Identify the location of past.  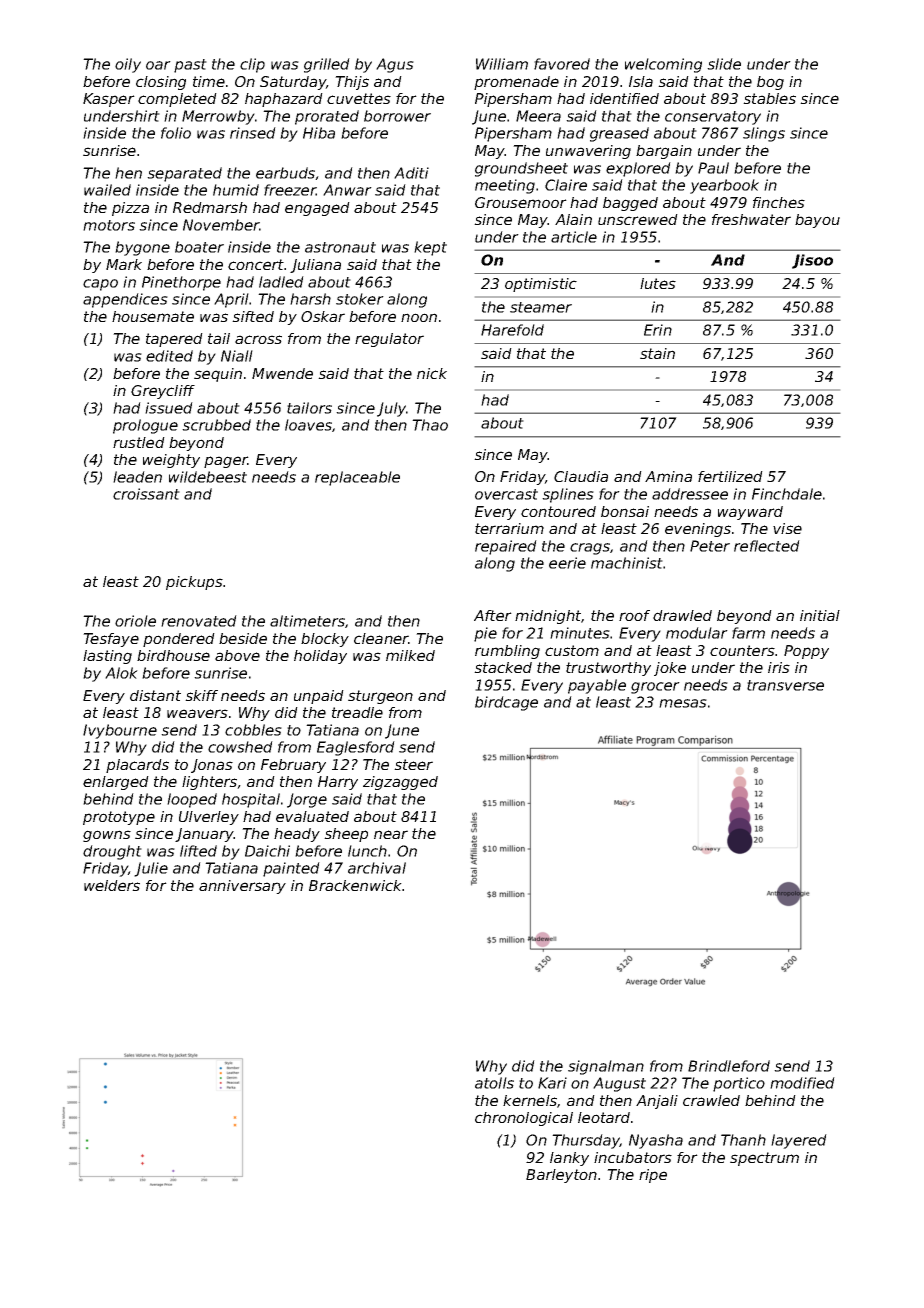
(190, 66).
